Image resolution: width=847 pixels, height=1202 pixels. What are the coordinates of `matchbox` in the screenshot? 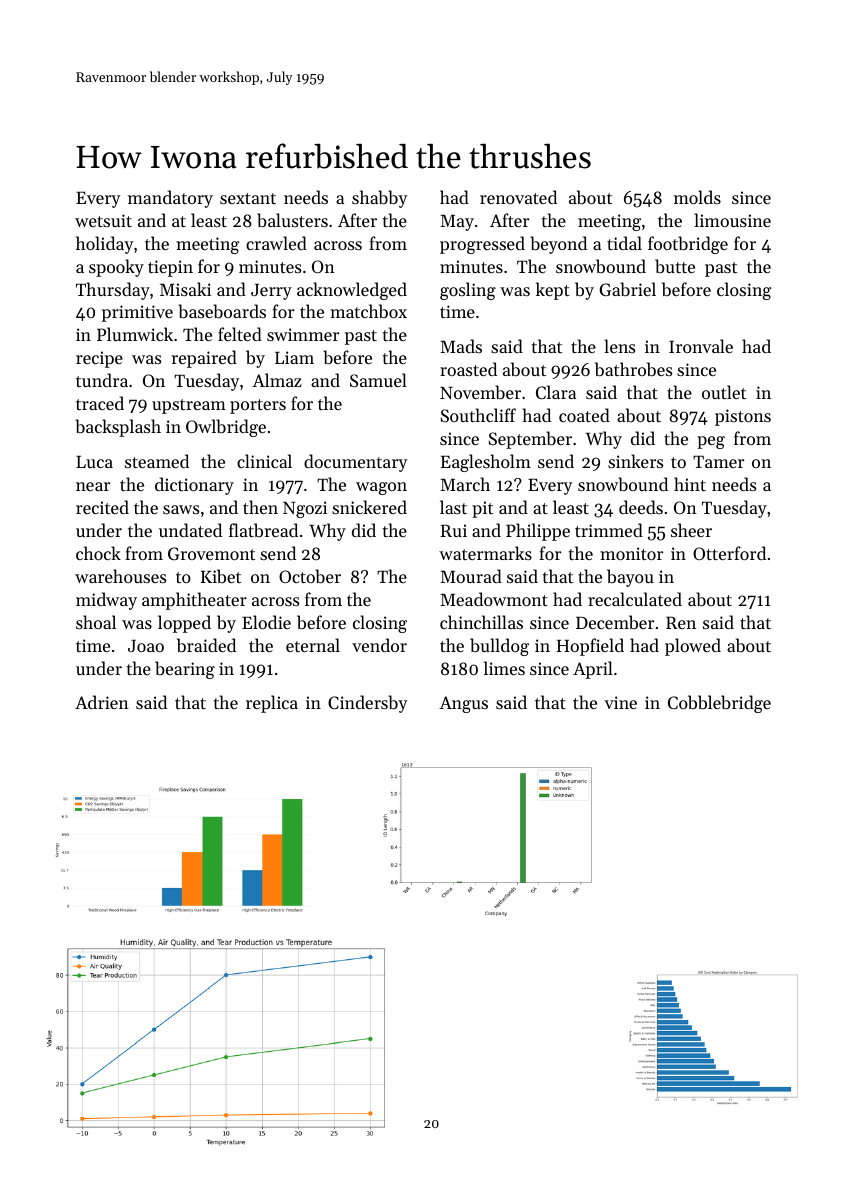 It's located at (368, 311).
